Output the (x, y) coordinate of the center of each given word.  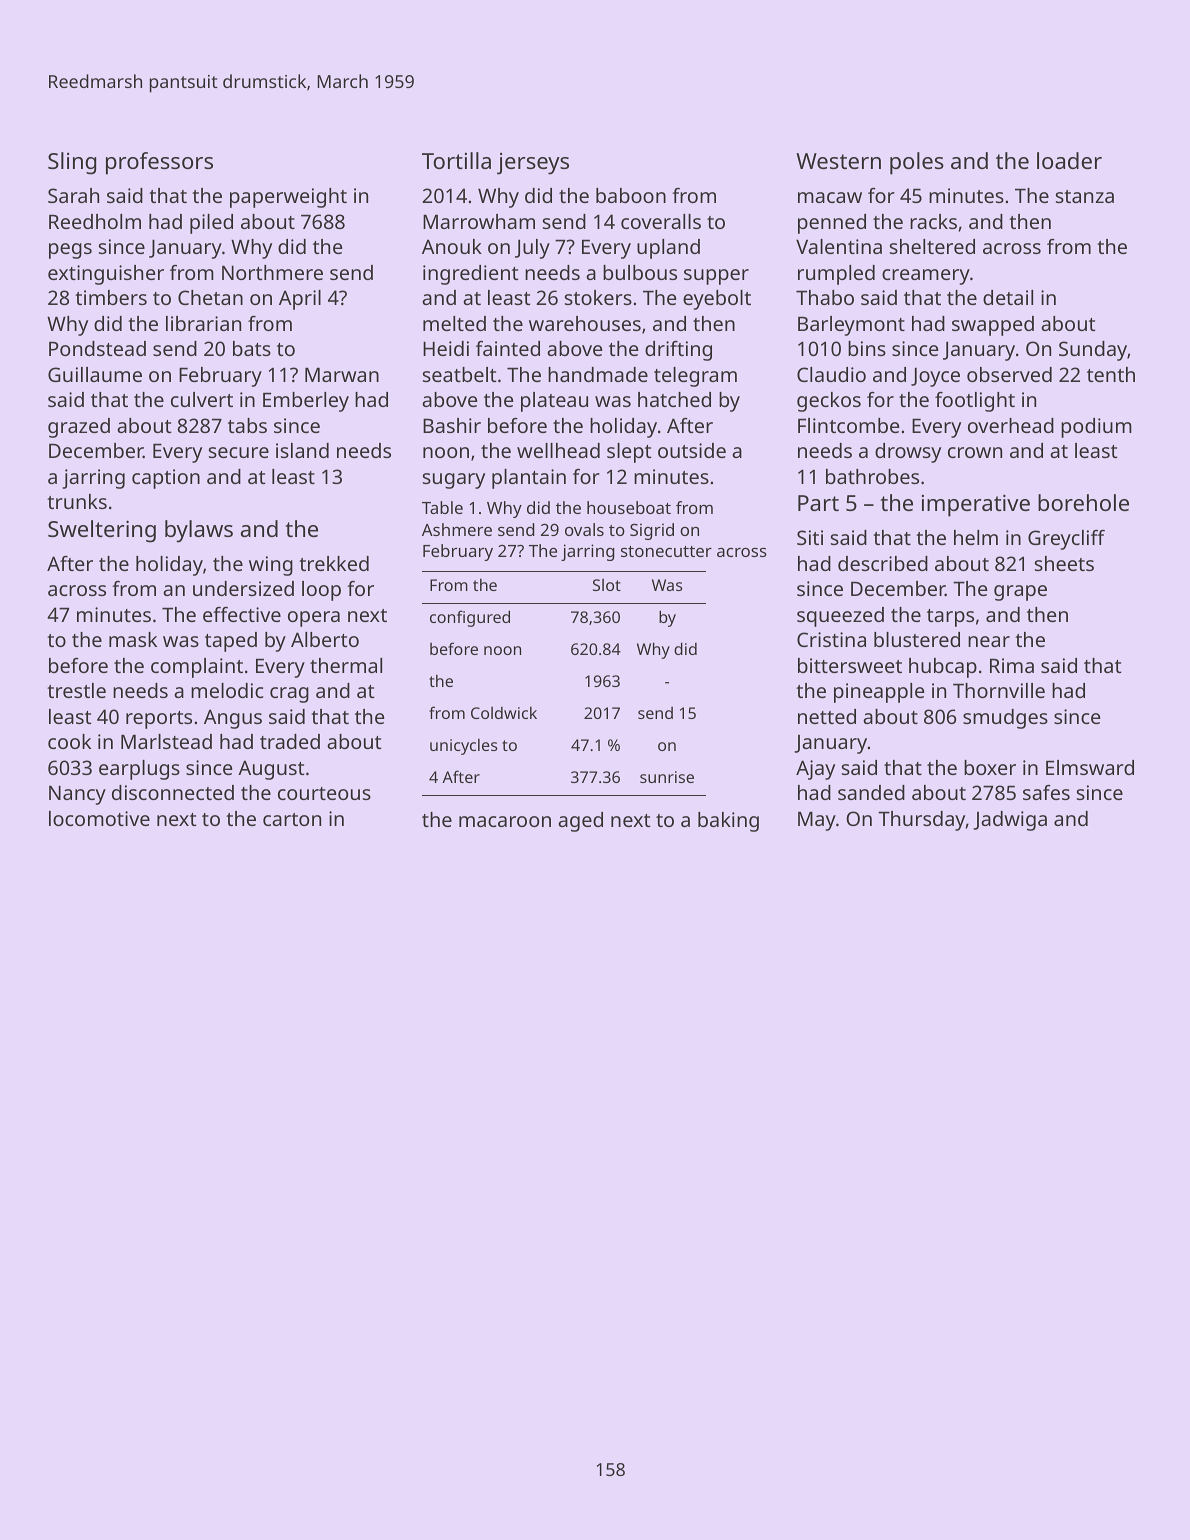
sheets (1064, 563)
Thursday (921, 821)
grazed (79, 428)
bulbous (640, 272)
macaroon (505, 821)
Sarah (73, 195)
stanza (1085, 196)
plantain (529, 479)
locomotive (99, 818)
